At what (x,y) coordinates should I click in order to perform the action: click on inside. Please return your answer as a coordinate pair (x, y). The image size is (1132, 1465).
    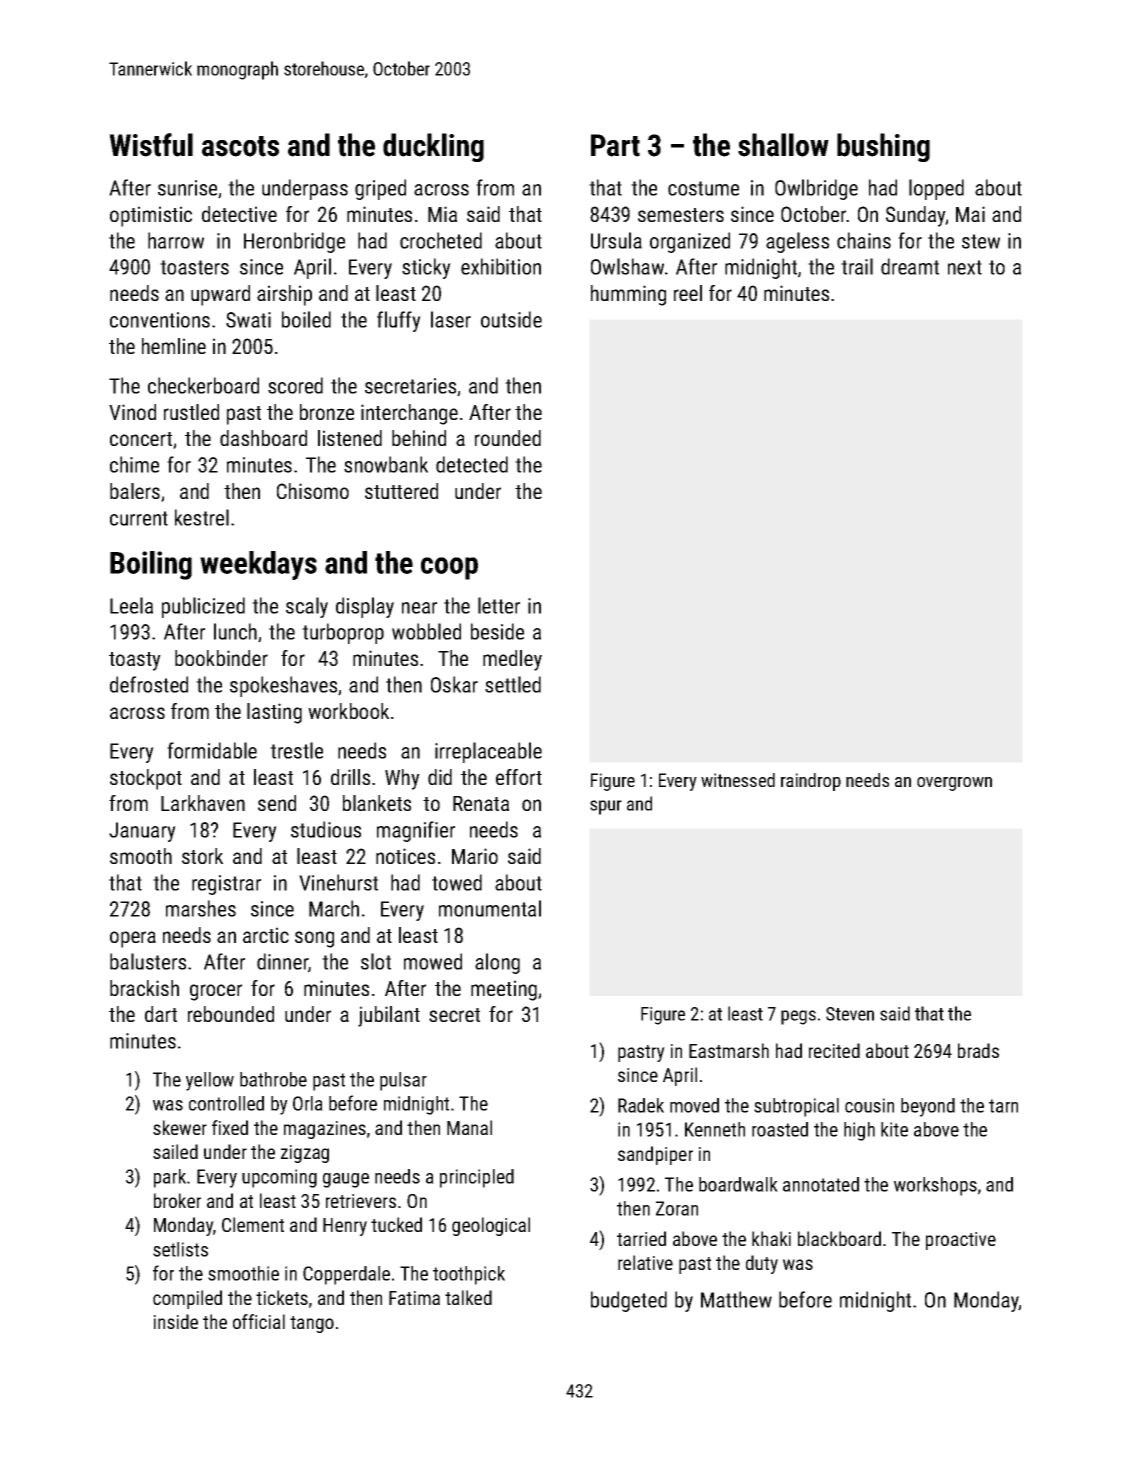
    Looking at the image, I should click on (176, 1321).
